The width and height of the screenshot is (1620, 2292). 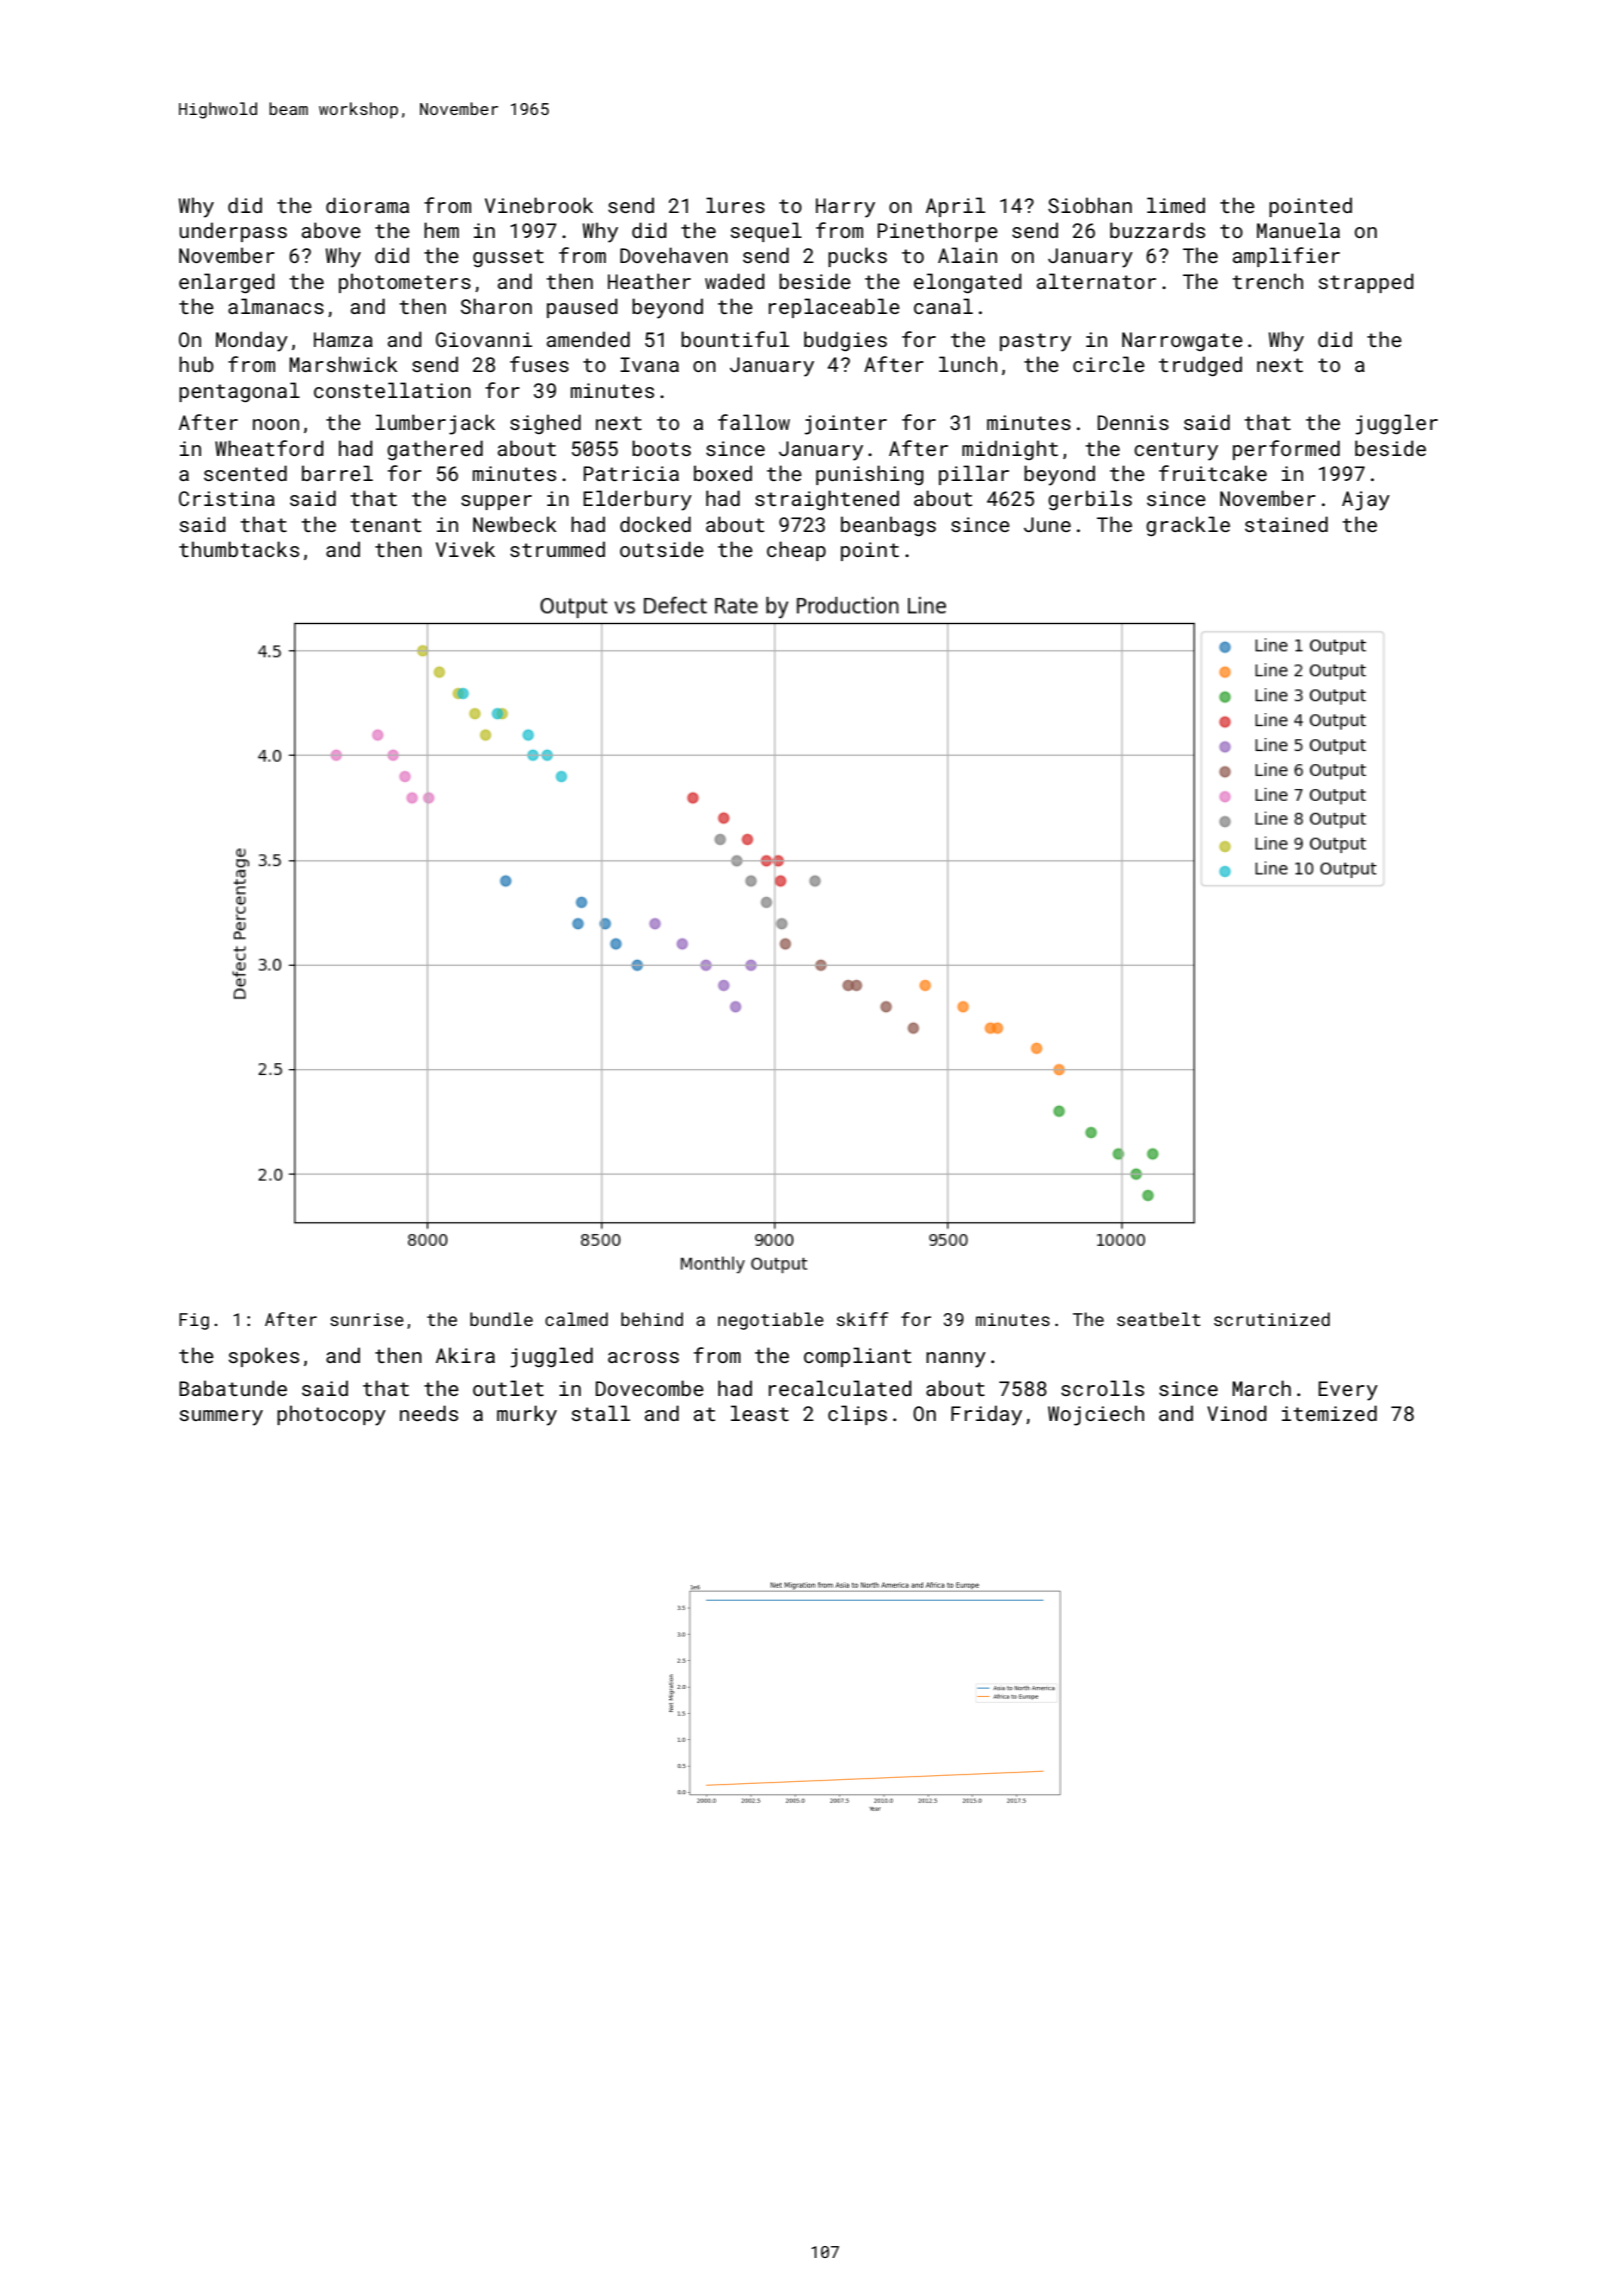 What do you see at coordinates (1286, 450) in the screenshot?
I see `performed` at bounding box center [1286, 450].
